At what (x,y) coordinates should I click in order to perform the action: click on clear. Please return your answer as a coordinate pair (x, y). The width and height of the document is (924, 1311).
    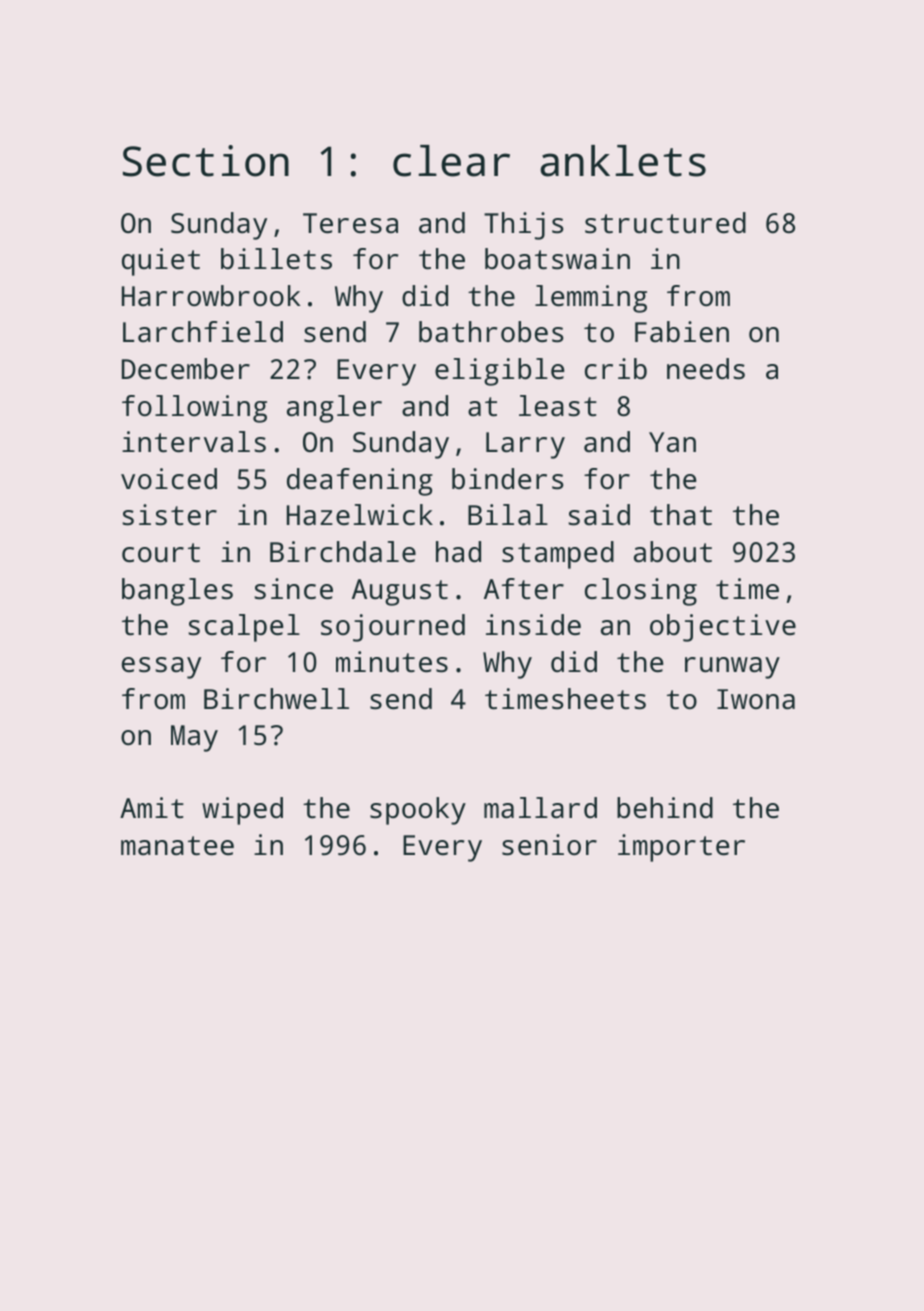
    Looking at the image, I should click on (451, 161).
